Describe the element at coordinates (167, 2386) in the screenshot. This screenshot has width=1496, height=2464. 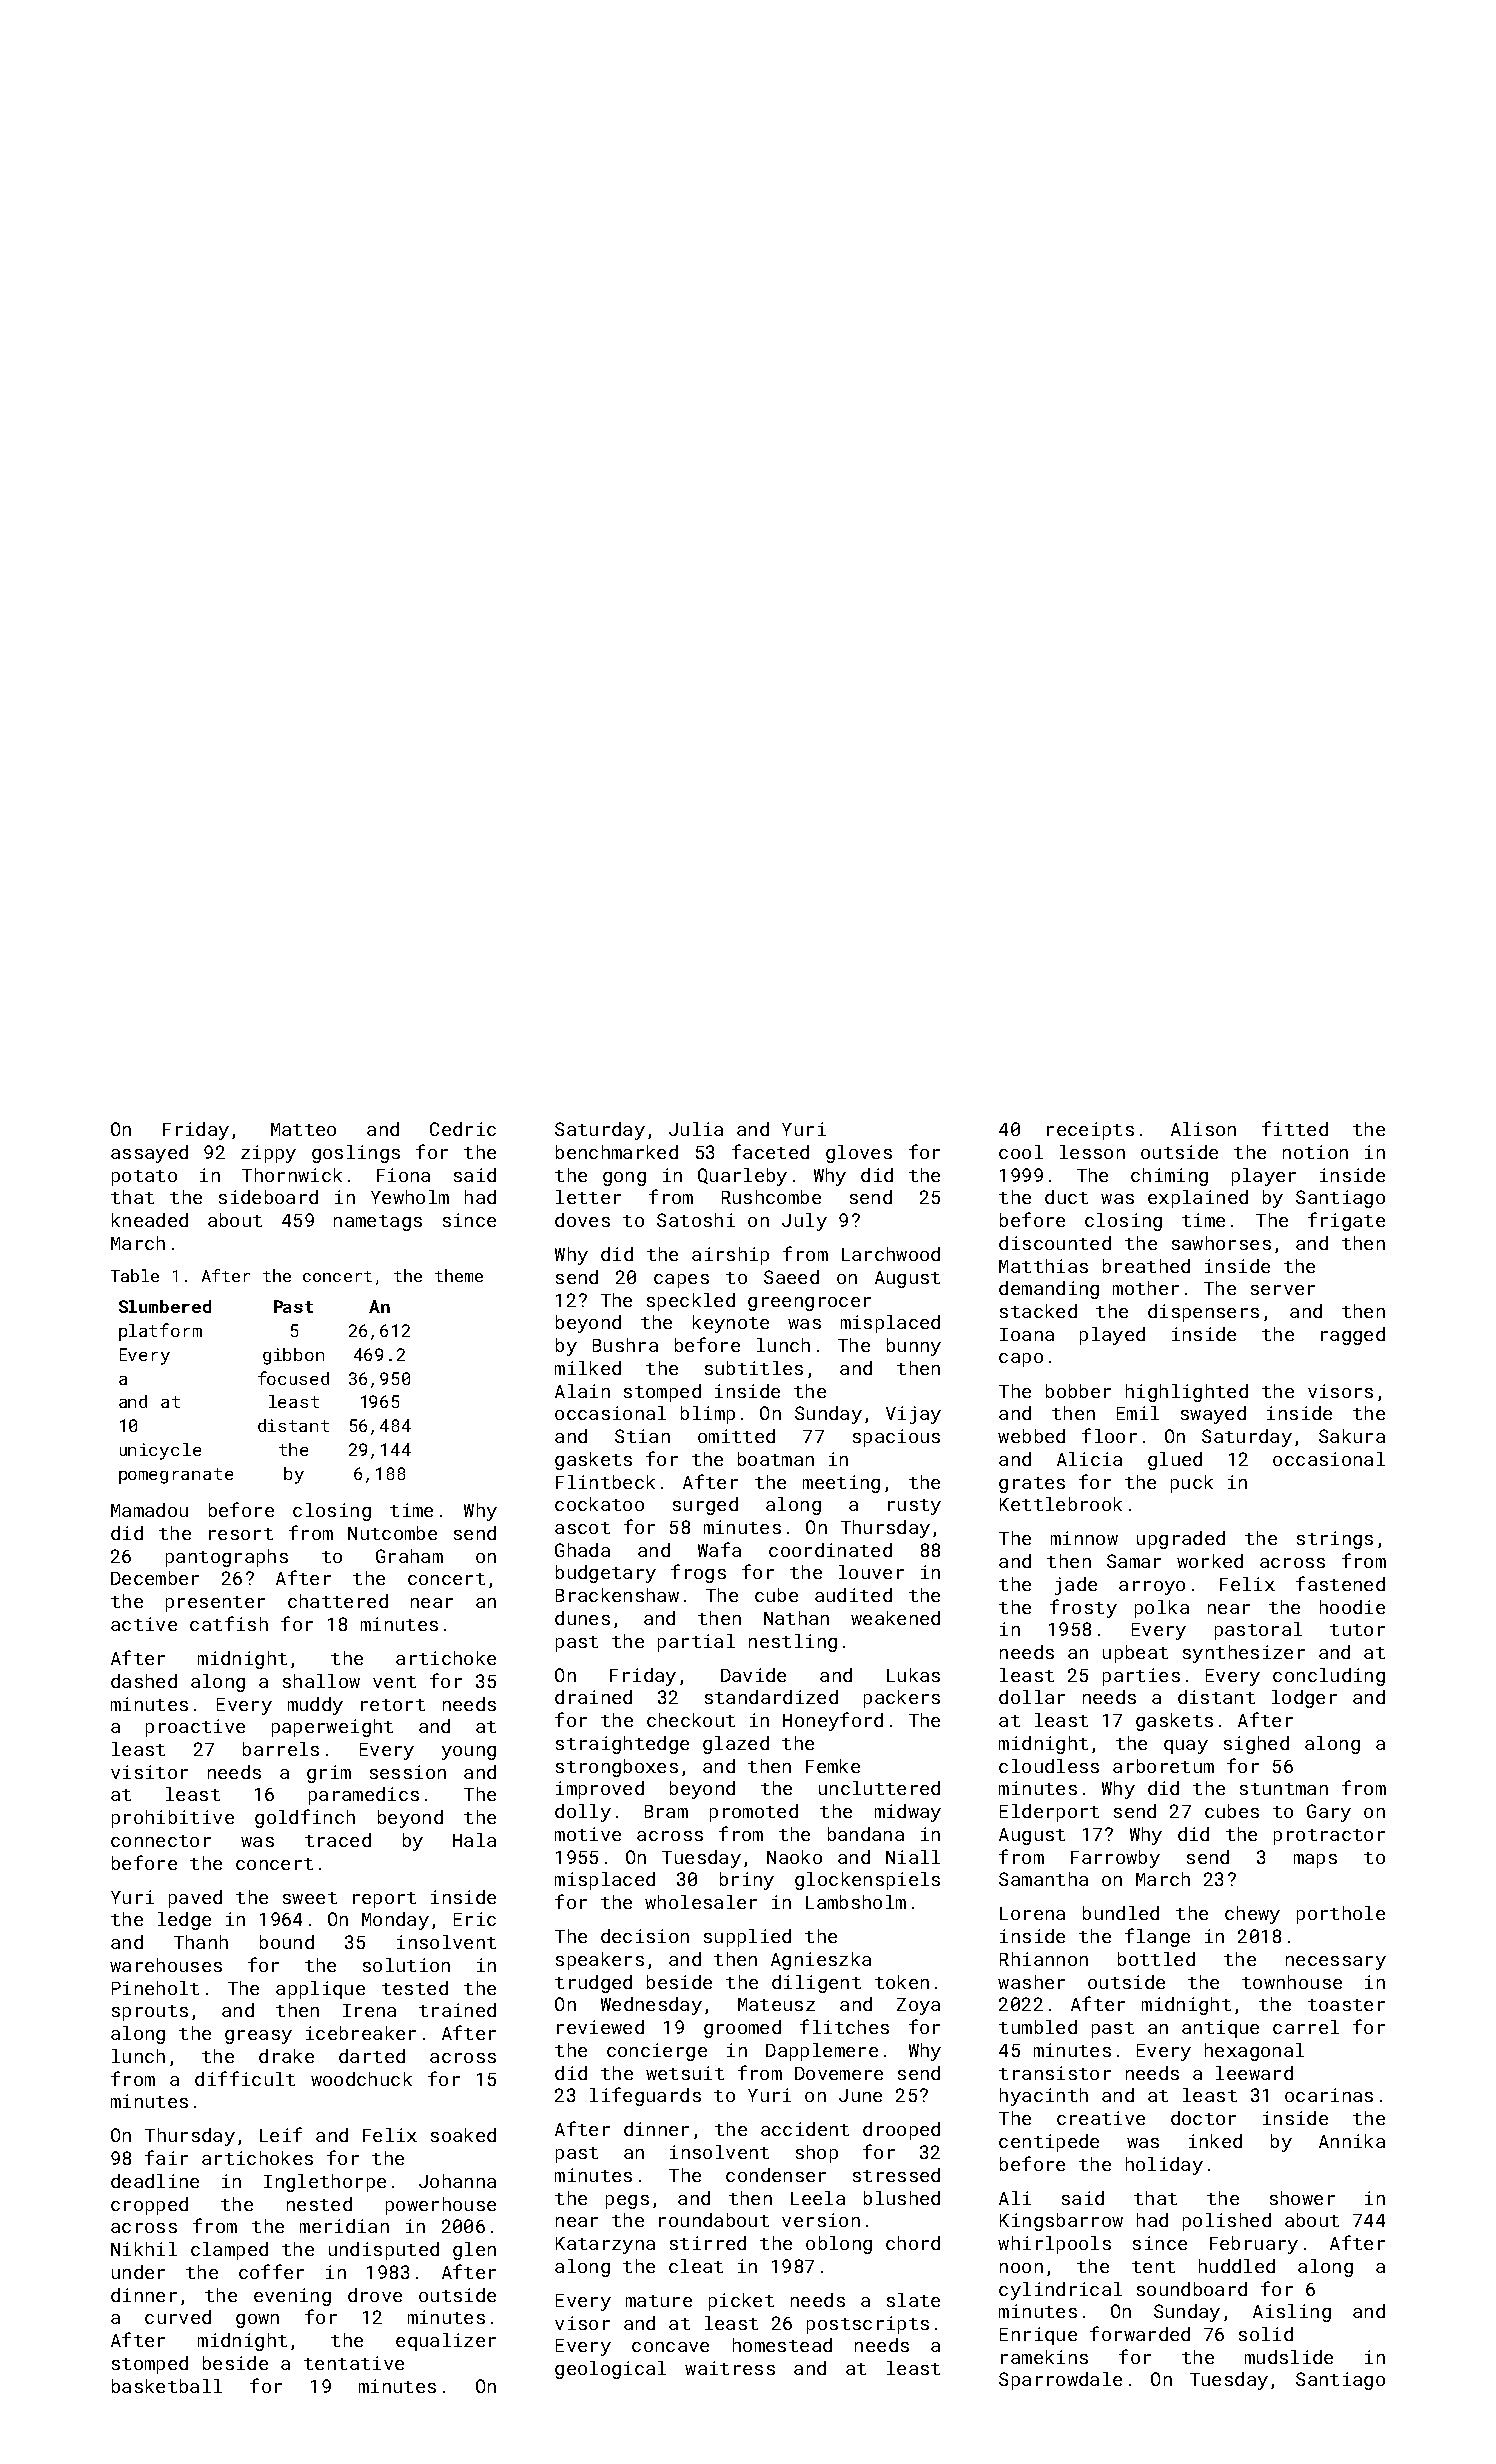
I see `basketball` at that location.
